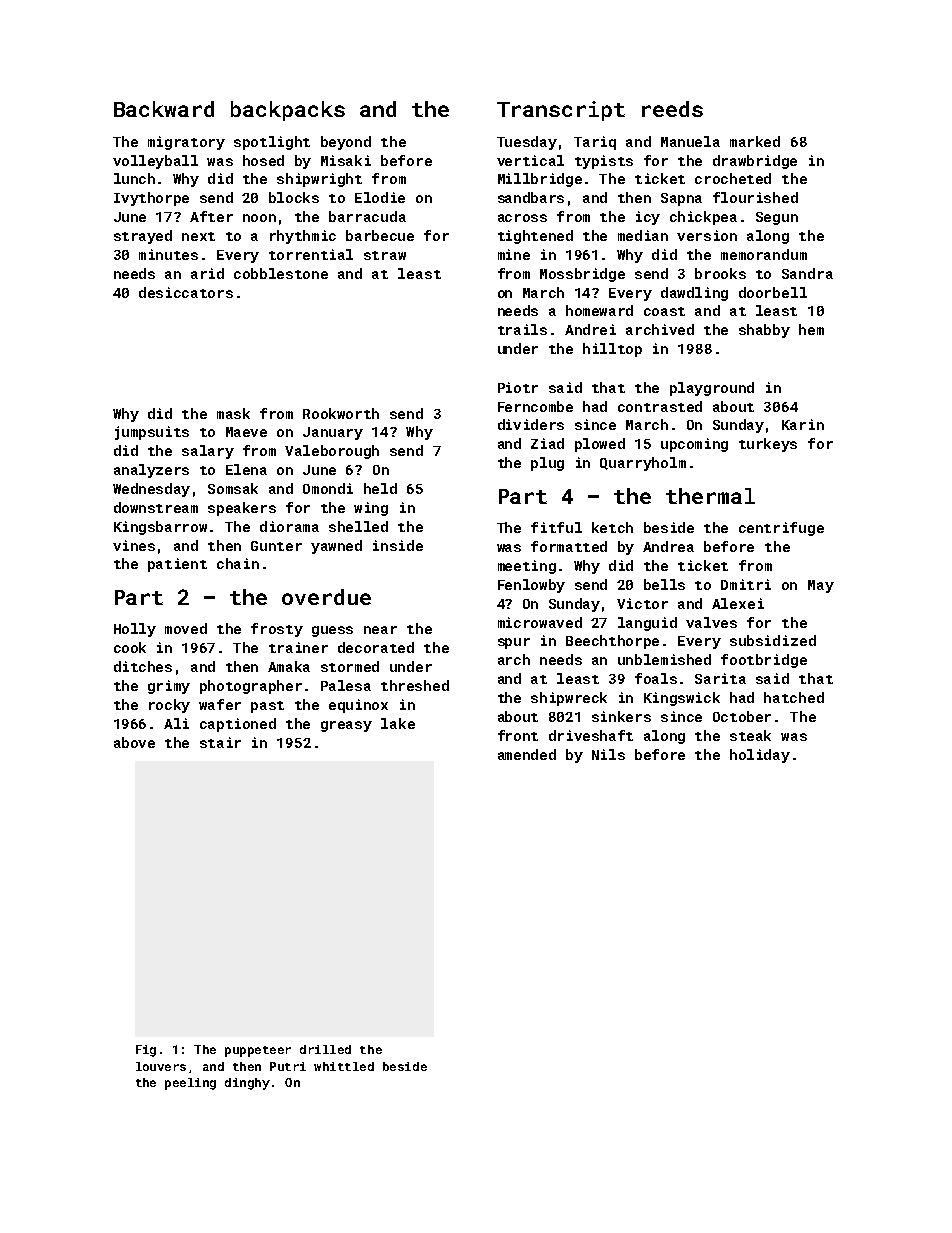  Describe the element at coordinates (380, 488) in the screenshot. I see `held` at that location.
